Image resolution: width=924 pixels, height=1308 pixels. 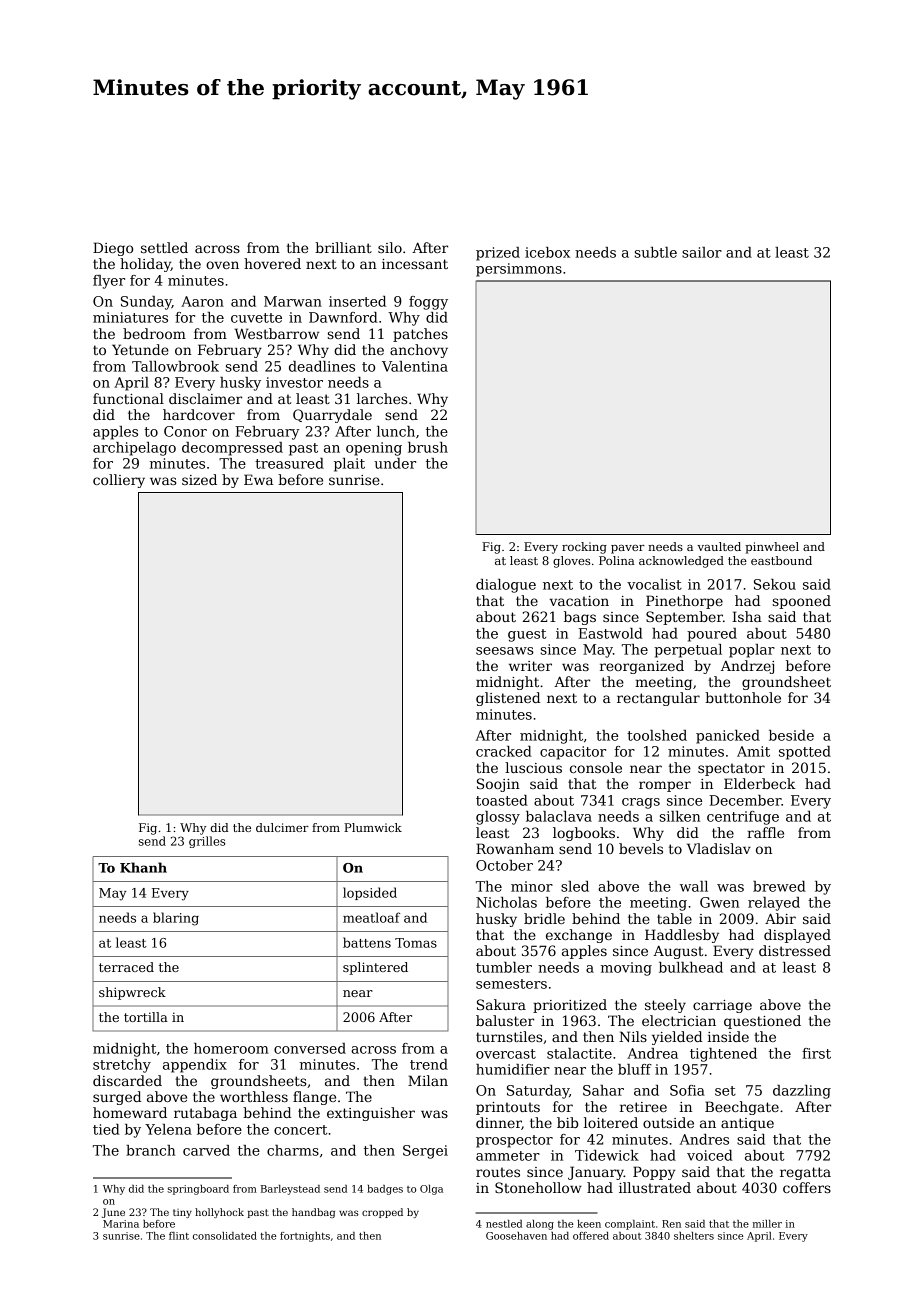 What do you see at coordinates (508, 699) in the page?
I see `glistened` at bounding box center [508, 699].
